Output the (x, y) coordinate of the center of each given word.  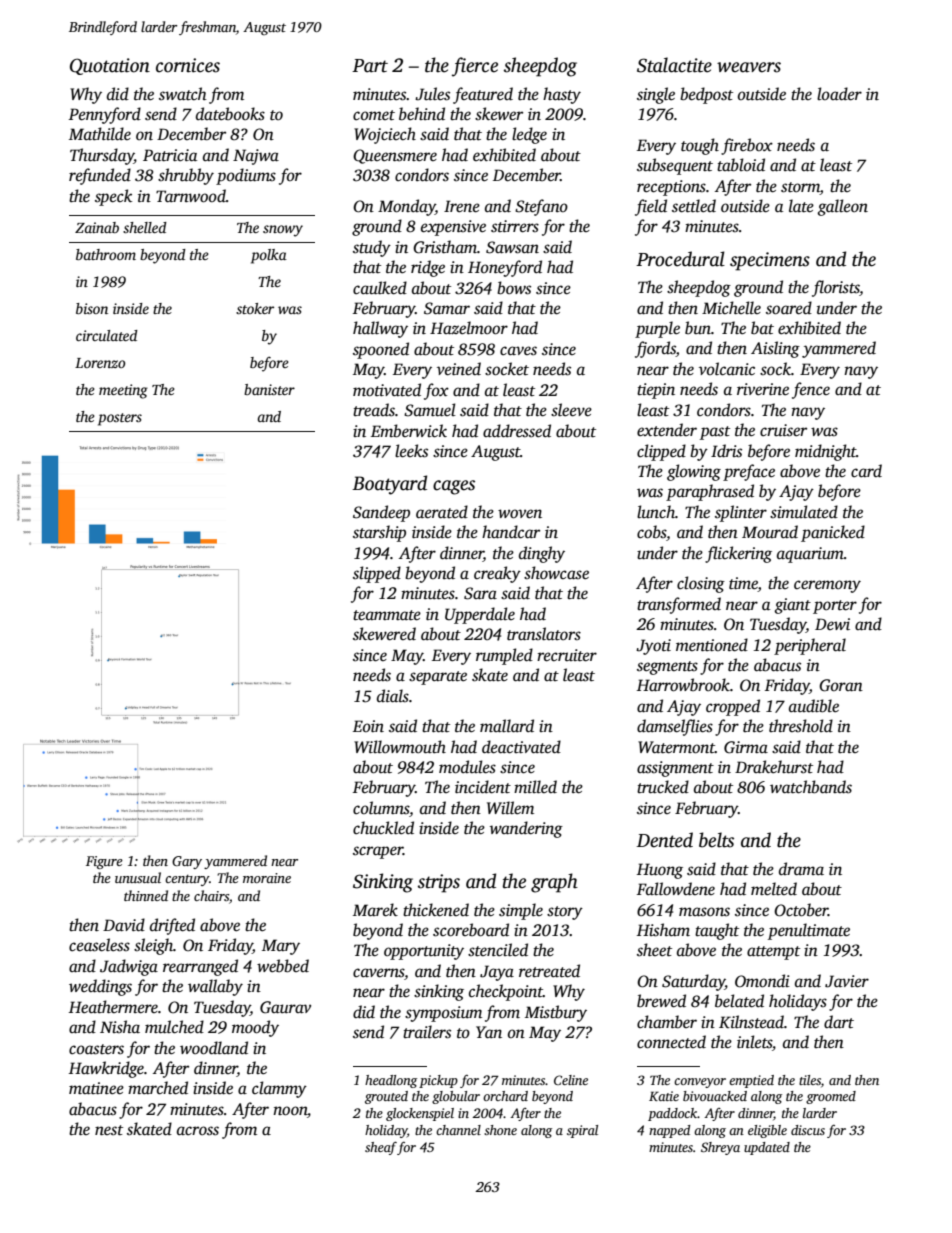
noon (290, 1111)
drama (801, 868)
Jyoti (653, 647)
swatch (183, 94)
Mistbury (556, 1013)
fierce (475, 67)
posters (120, 419)
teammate (387, 615)
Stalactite (674, 65)
